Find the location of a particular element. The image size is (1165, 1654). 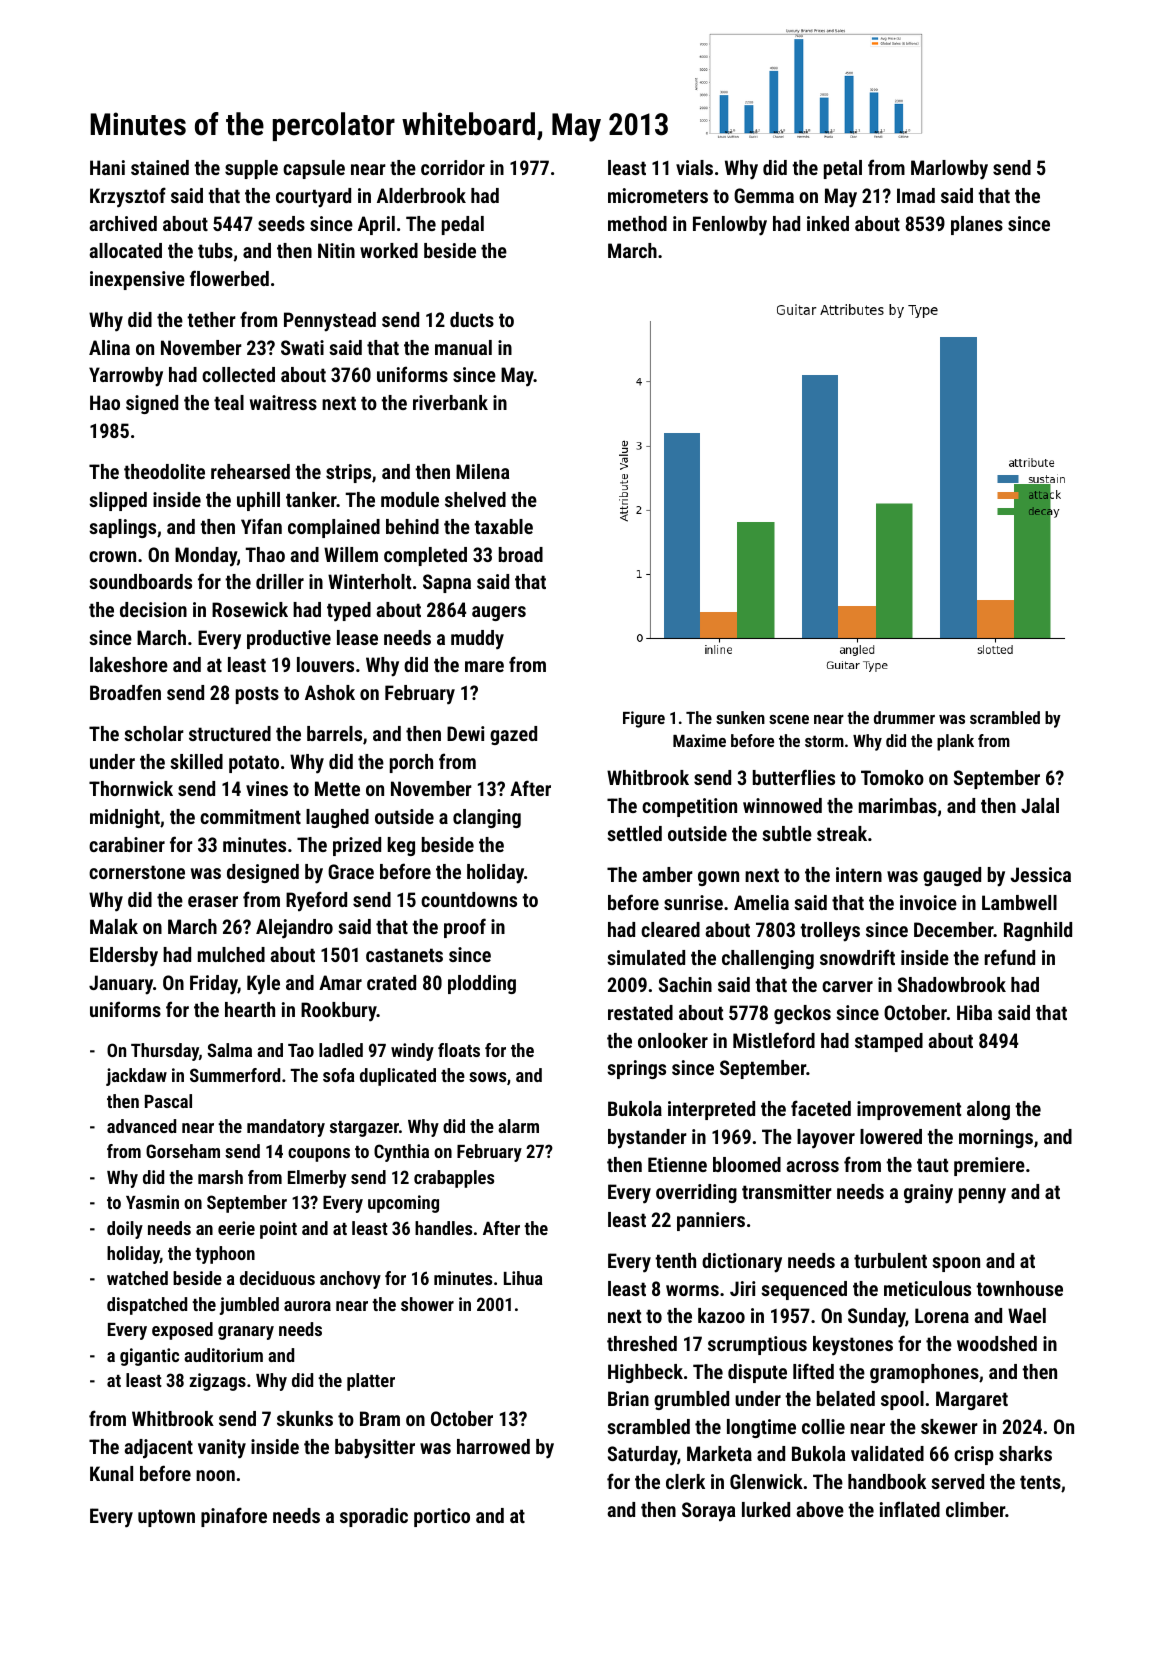

uptown is located at coordinates (166, 1518).
